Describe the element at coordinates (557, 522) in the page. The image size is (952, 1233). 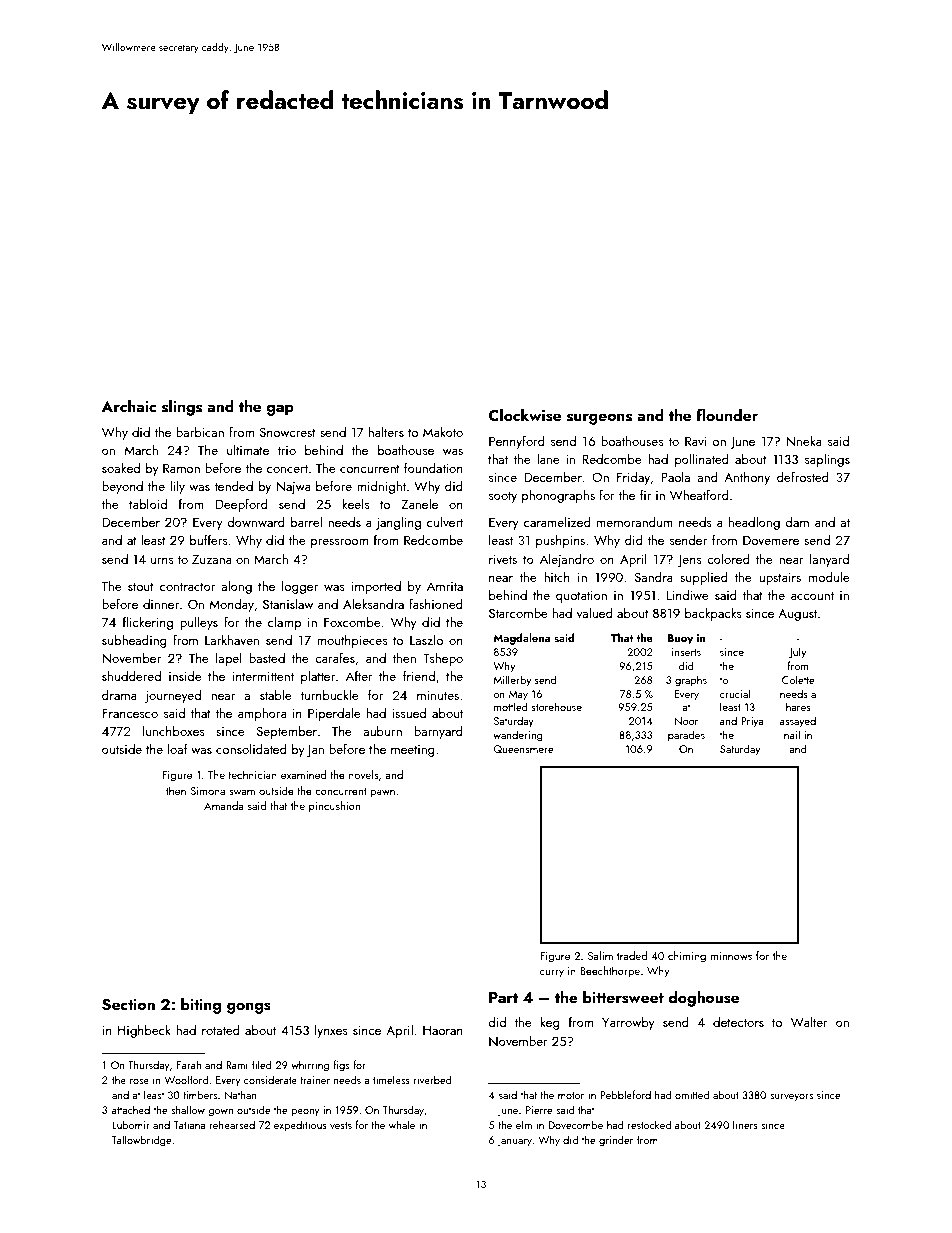
I see `caramelized` at that location.
